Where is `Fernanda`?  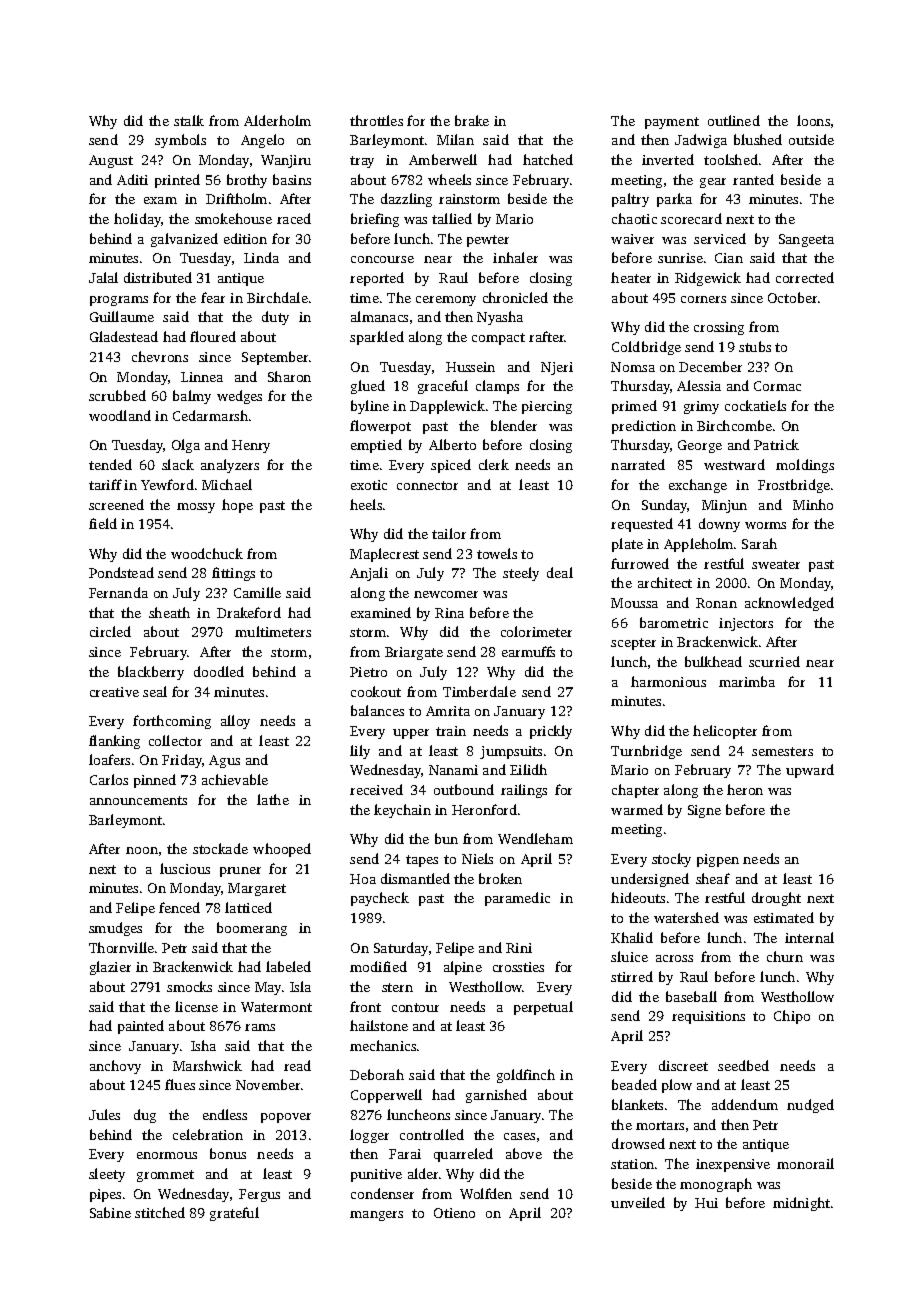 Fernanda is located at coordinates (118, 592).
